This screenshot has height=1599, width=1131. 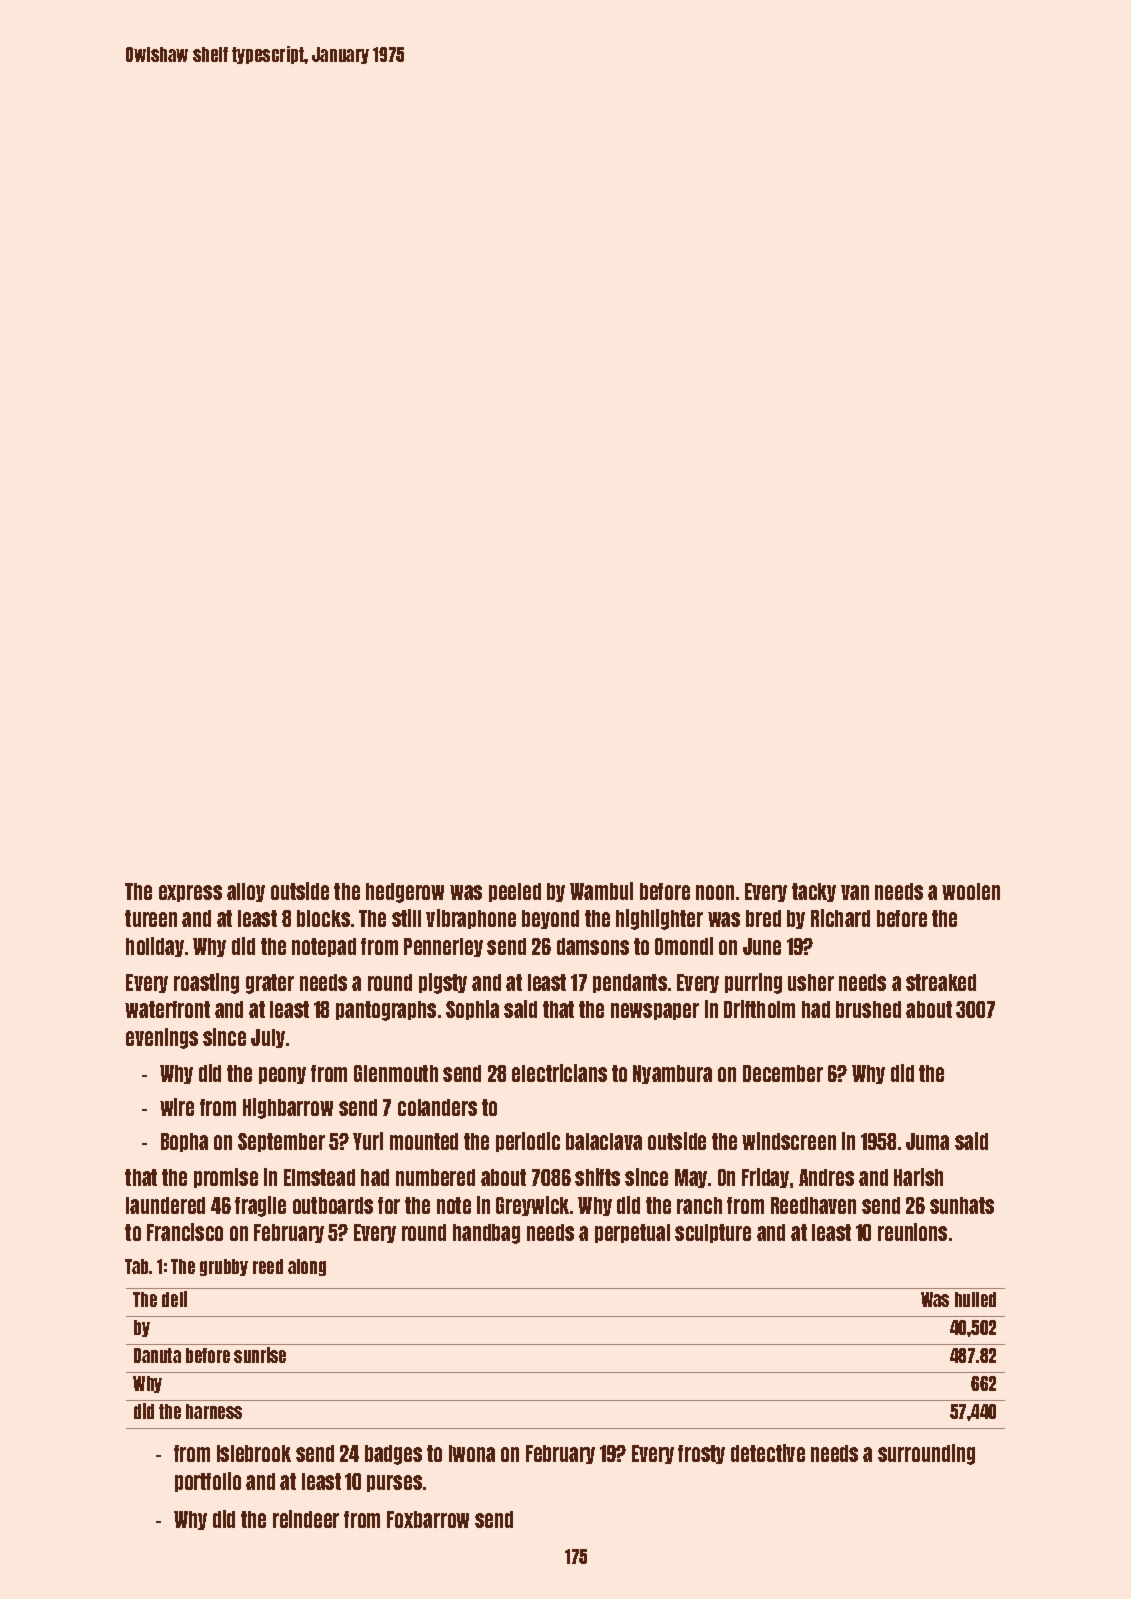 I want to click on alloy, so click(x=246, y=892).
